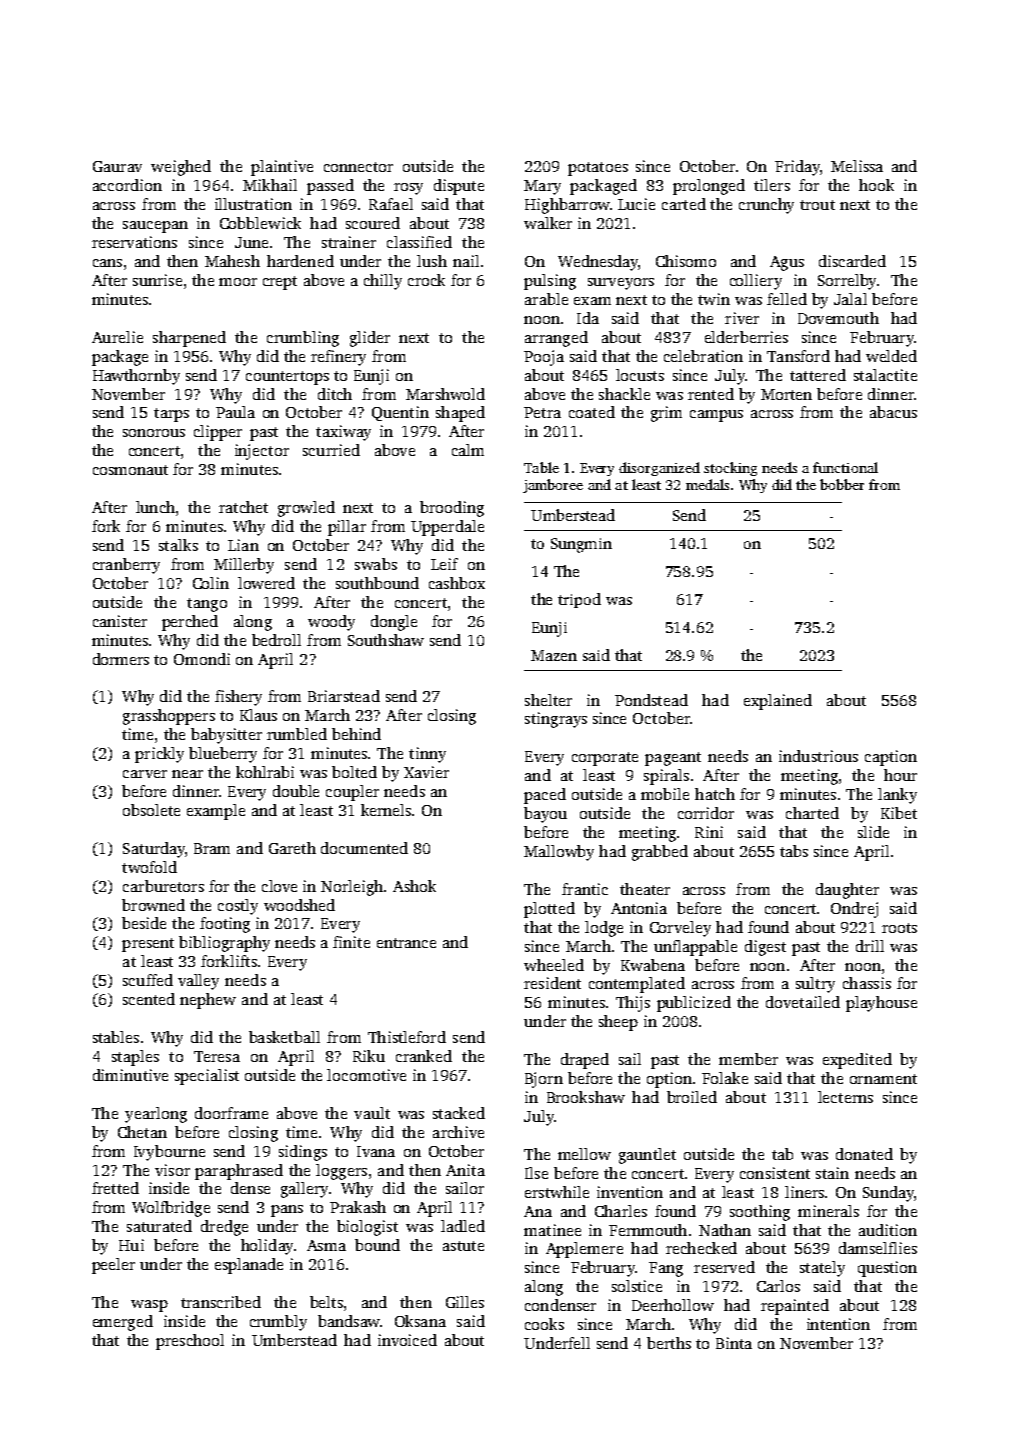  What do you see at coordinates (536, 1173) in the screenshot?
I see `Ilse` at bounding box center [536, 1173].
